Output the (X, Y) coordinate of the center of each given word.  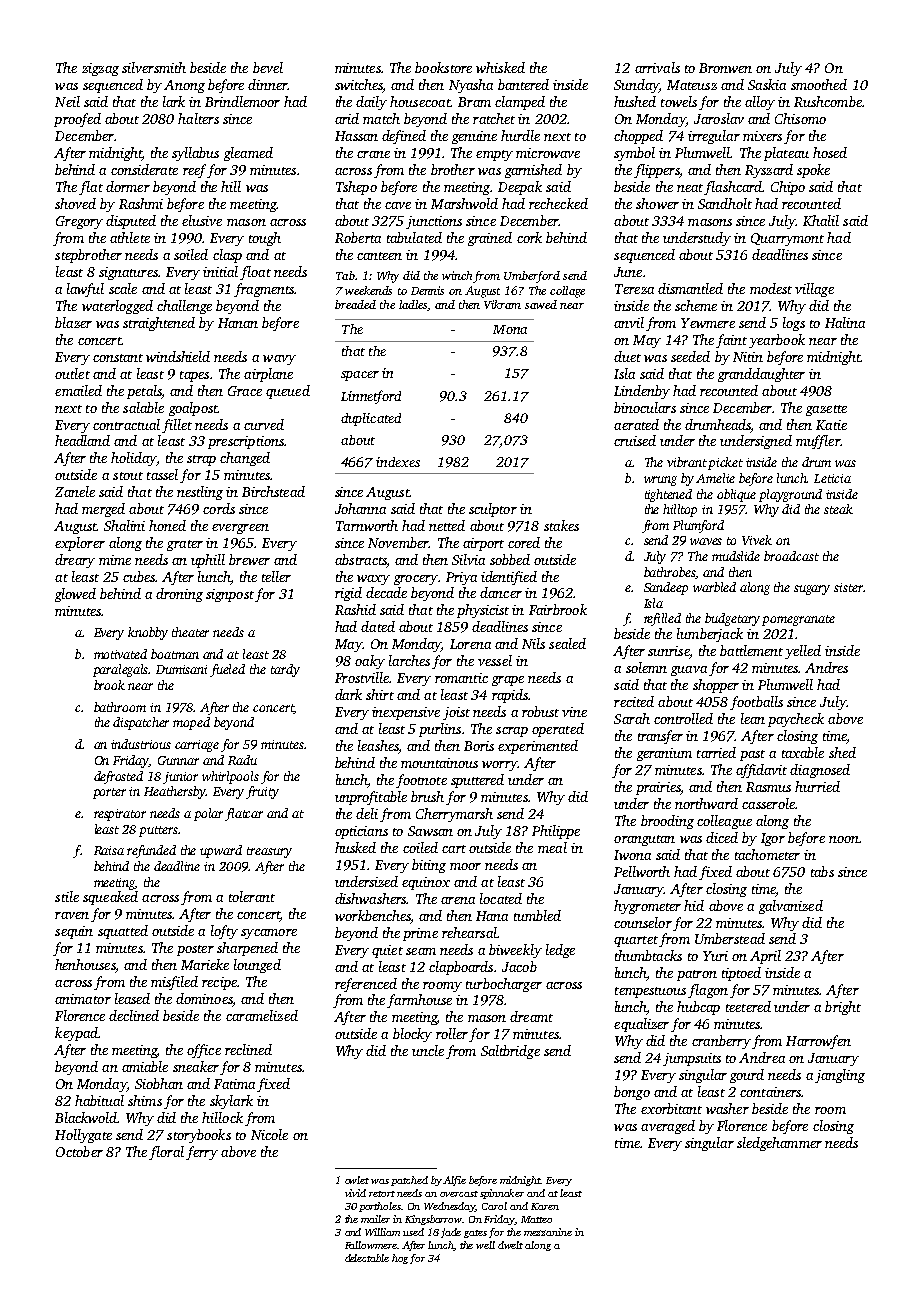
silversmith (154, 67)
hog (400, 1259)
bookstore (443, 67)
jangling (840, 1076)
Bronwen (725, 68)
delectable (367, 1258)
